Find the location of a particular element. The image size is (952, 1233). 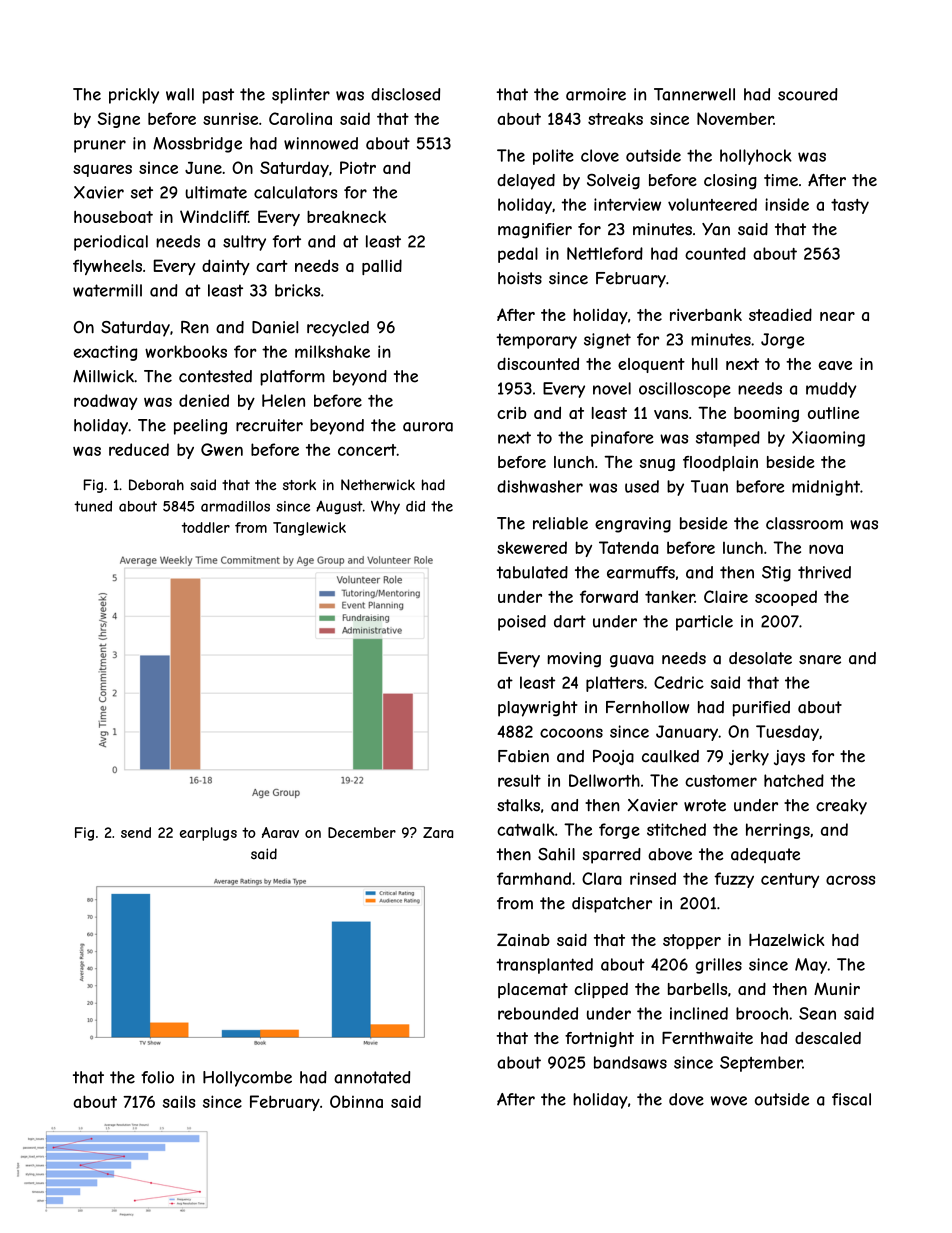

scoured is located at coordinates (808, 94).
